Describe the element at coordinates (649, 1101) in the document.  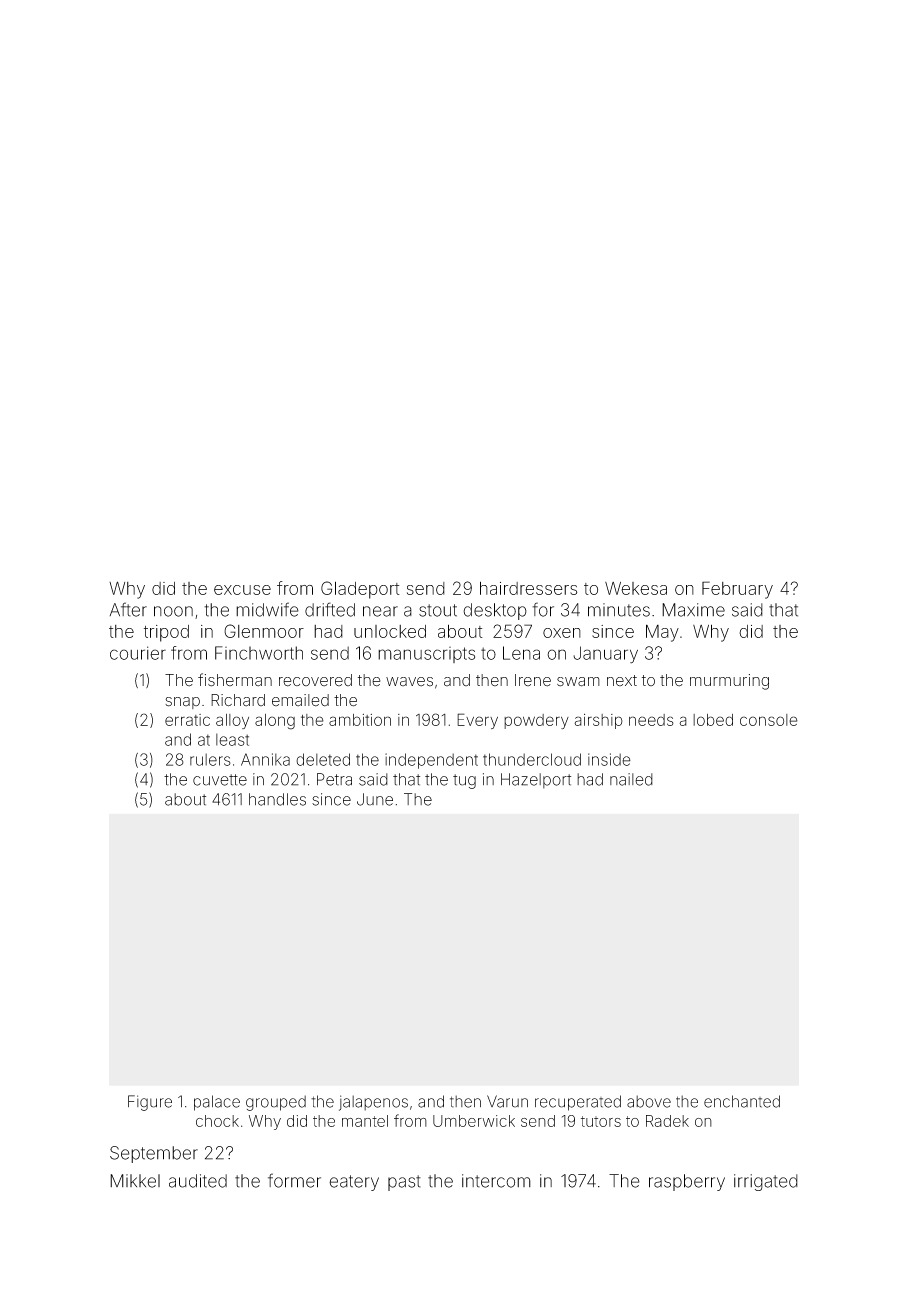
I see `above` at that location.
